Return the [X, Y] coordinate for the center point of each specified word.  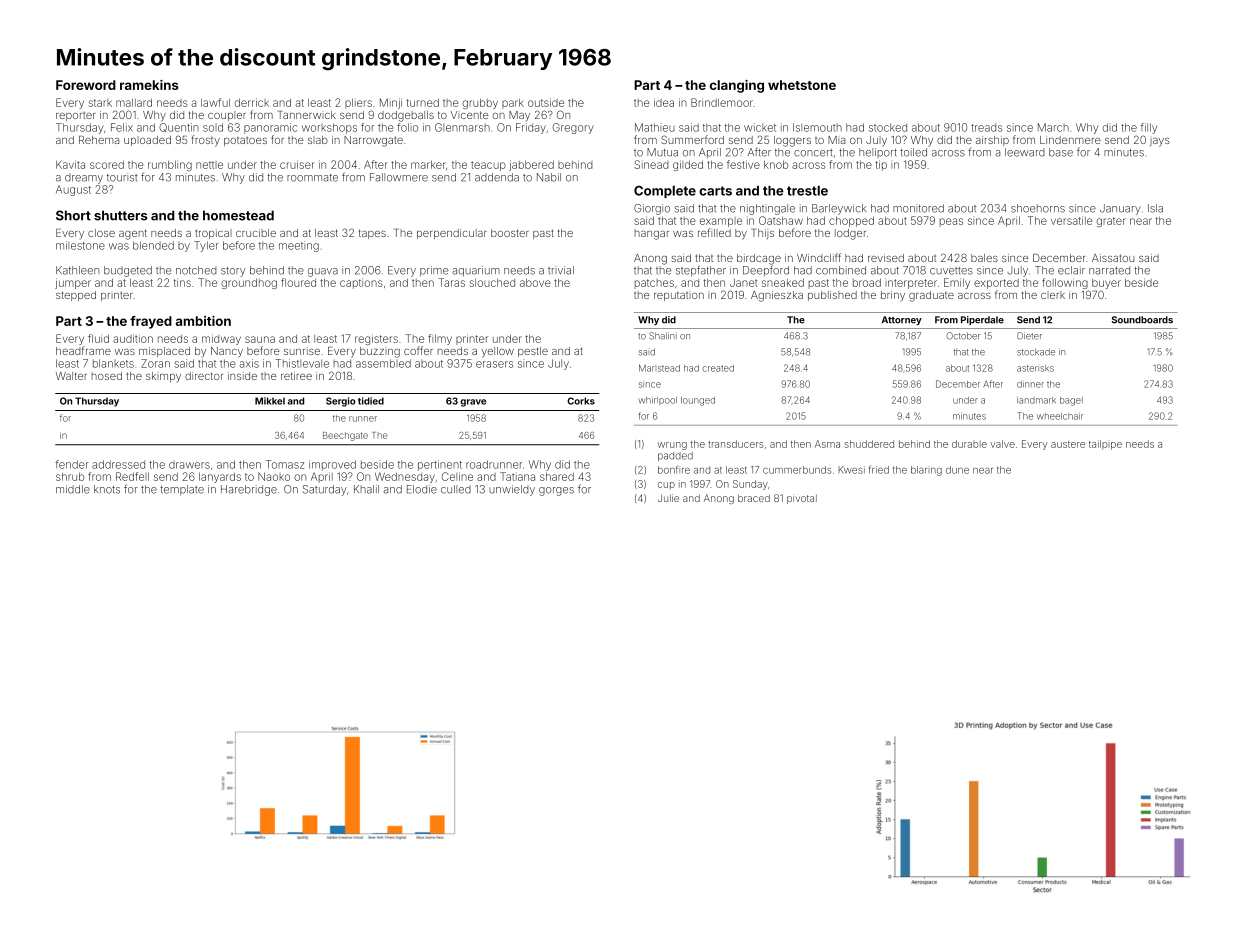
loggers [792, 141]
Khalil [366, 489]
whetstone [802, 85]
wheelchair [1060, 416]
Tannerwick [307, 115]
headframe [83, 350]
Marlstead [659, 368]
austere [1068, 444]
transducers [736, 444]
